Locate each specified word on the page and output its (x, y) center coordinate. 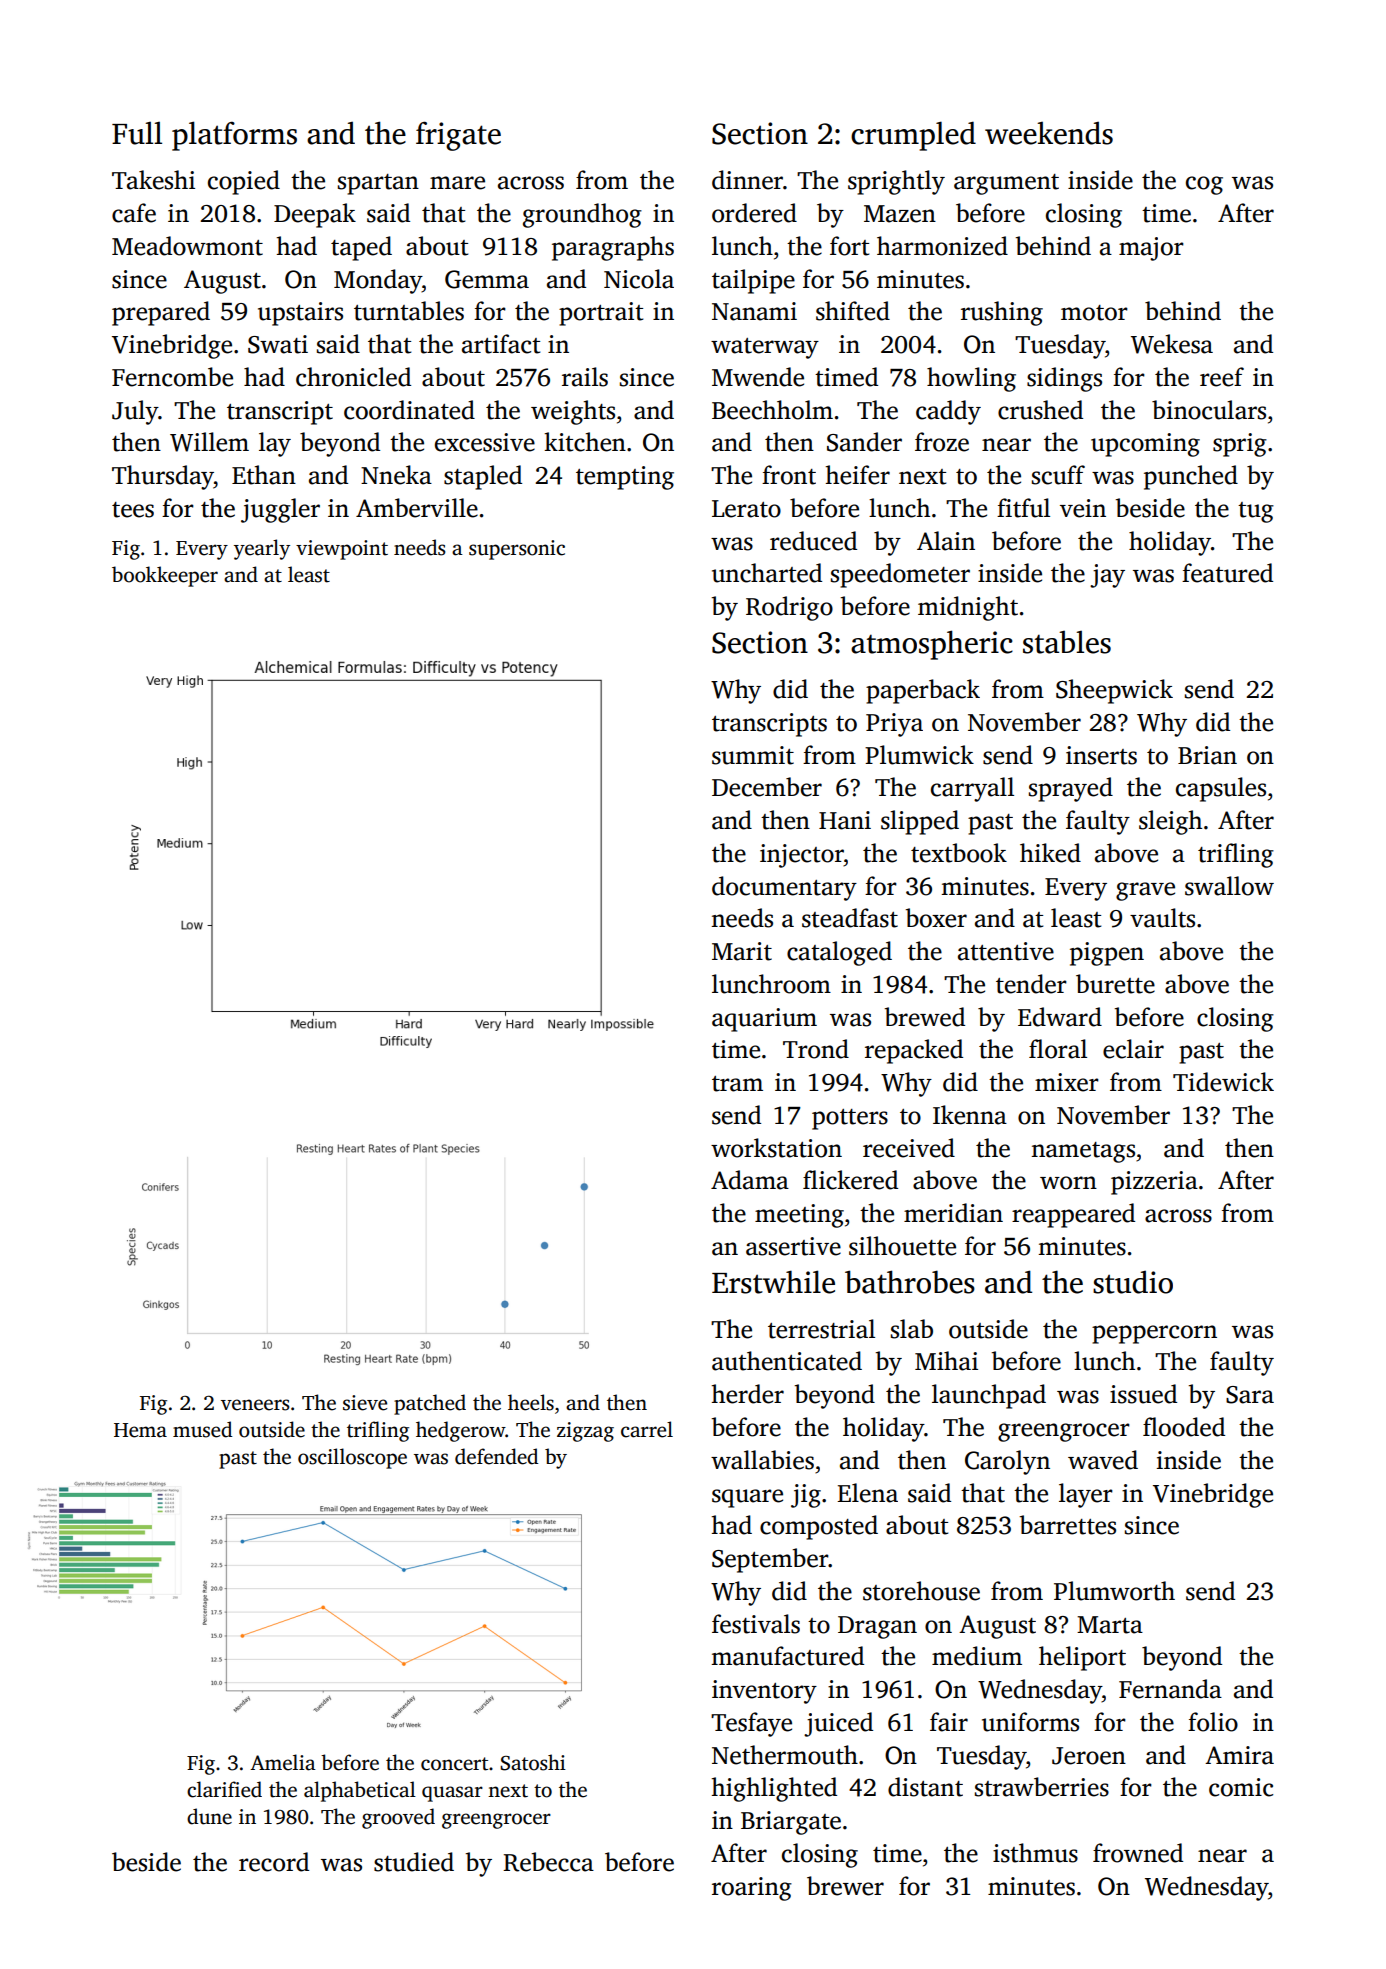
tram (737, 1084)
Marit (742, 951)
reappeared (1073, 1215)
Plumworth (1114, 1591)
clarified (224, 1789)
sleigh (1170, 822)
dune (209, 1816)
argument (1006, 184)
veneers (255, 1405)
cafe (134, 213)
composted (819, 1527)
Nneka (396, 475)
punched (1191, 477)
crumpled (913, 136)
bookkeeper (165, 576)
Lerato (746, 509)
